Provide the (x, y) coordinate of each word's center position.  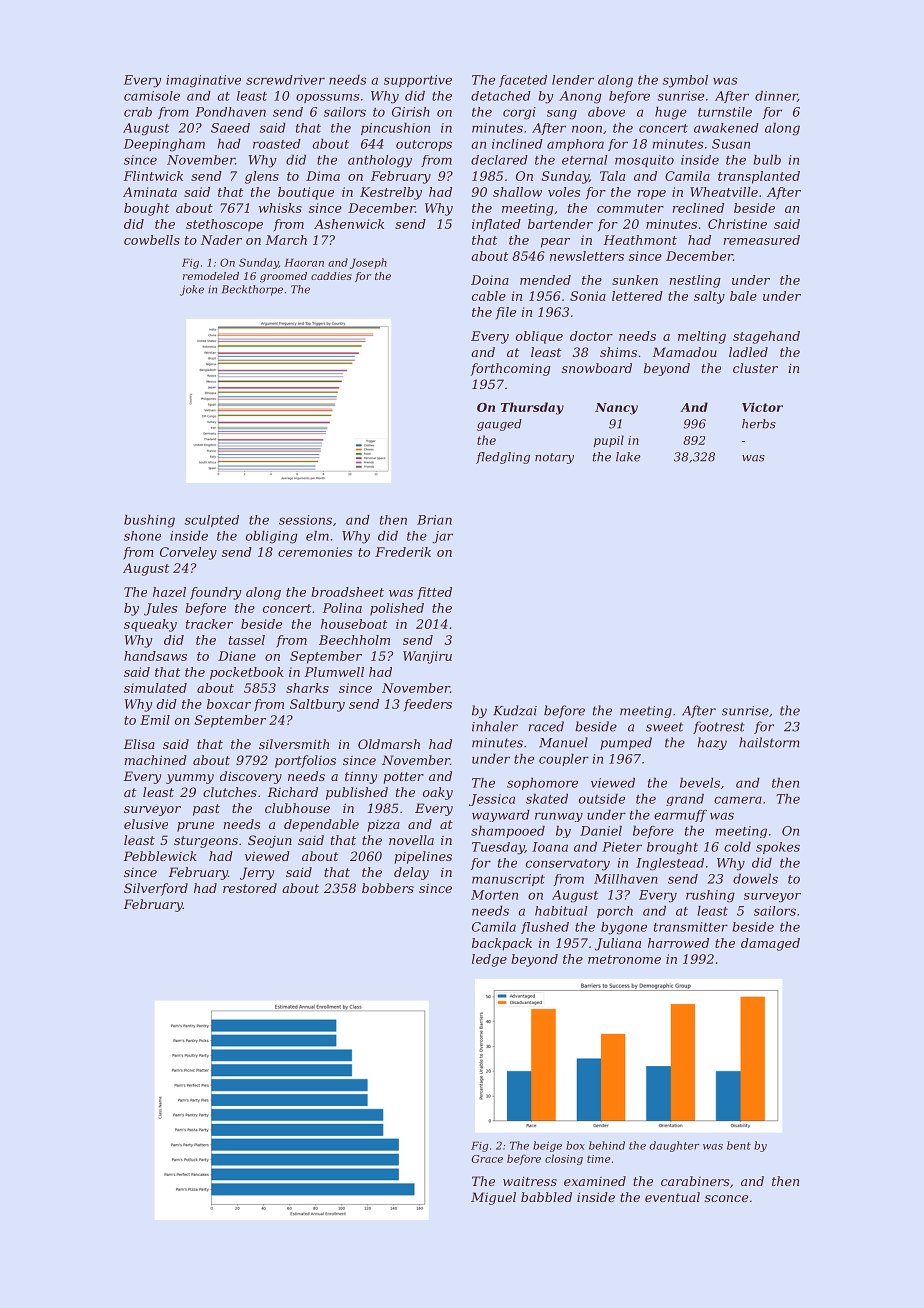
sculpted (212, 521)
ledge (489, 960)
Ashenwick (349, 224)
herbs (759, 424)
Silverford (156, 889)
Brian (434, 520)
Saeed (230, 128)
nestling (695, 281)
